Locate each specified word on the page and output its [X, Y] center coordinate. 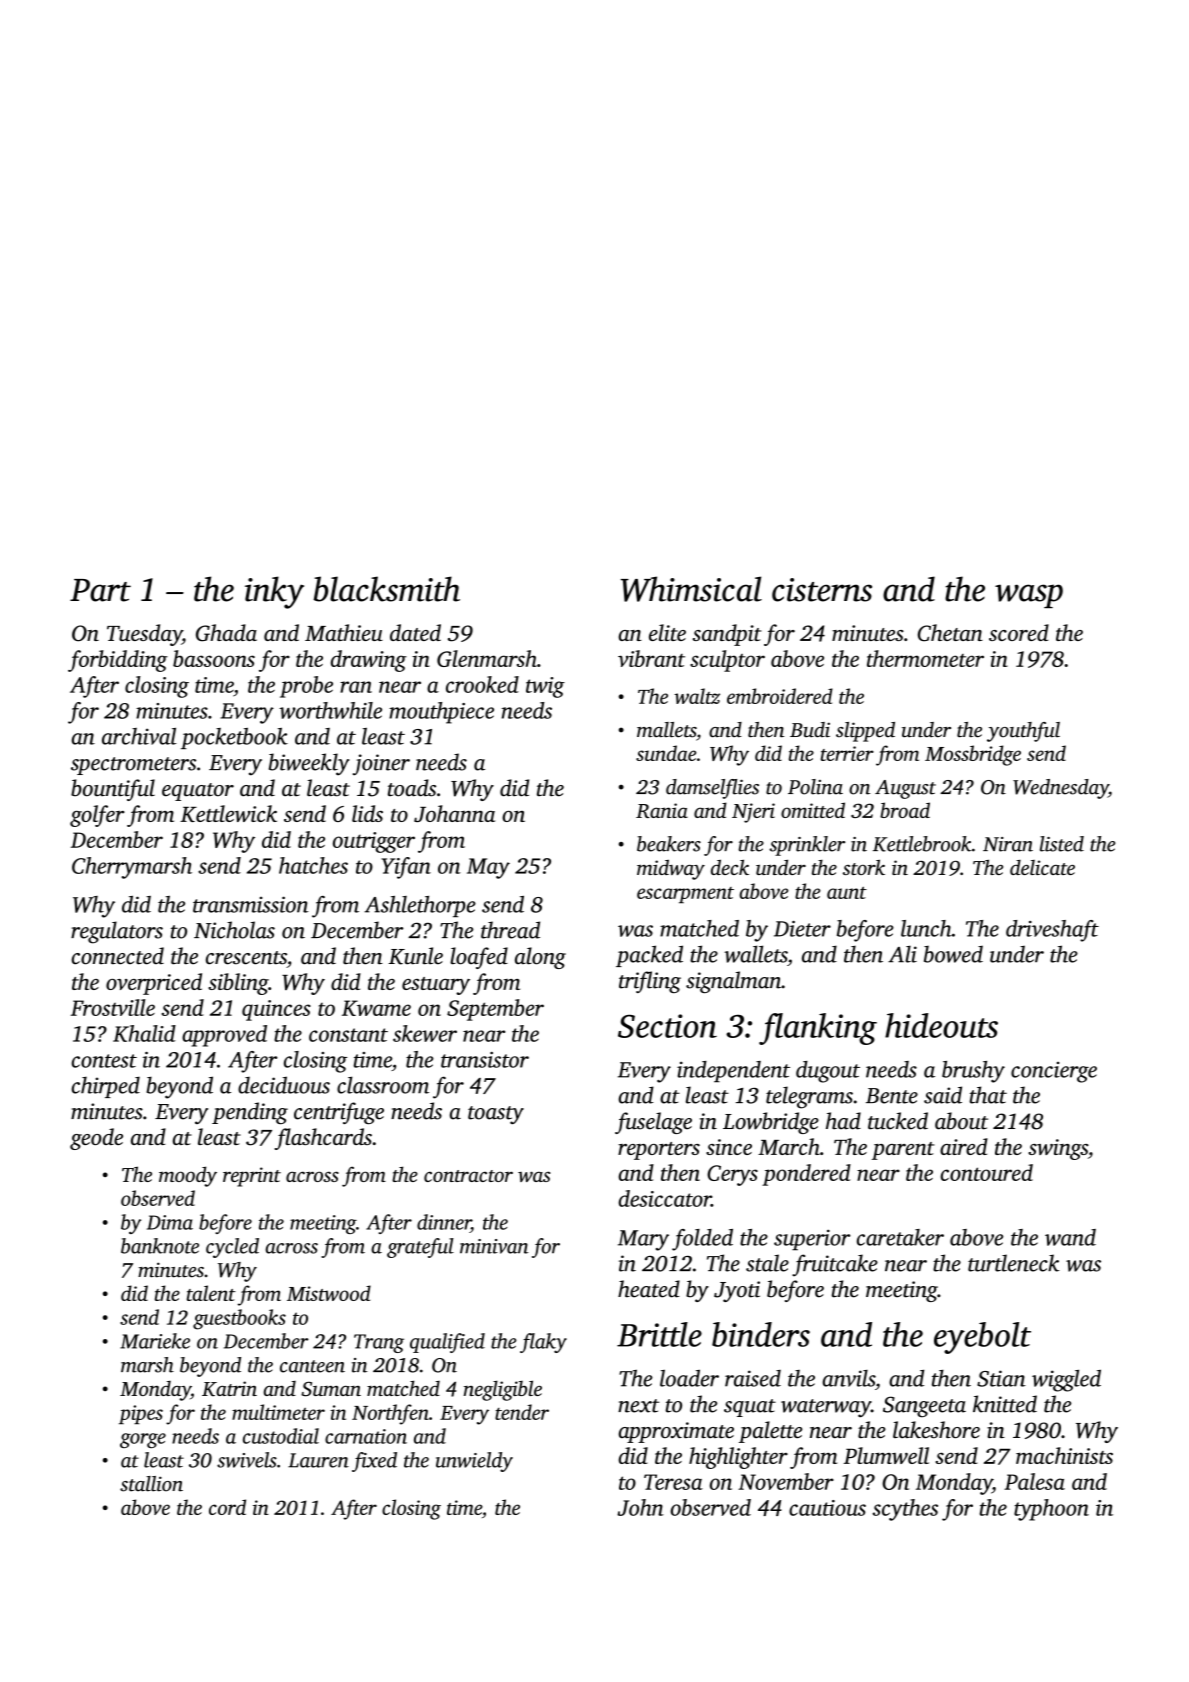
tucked [898, 1121]
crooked [482, 684]
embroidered [780, 696]
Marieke [155, 1341]
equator [198, 792]
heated [649, 1289]
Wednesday [1061, 789]
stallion [151, 1484]
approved [224, 1036]
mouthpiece [441, 713]
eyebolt [982, 1338]
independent [733, 1071]
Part [100, 590]
